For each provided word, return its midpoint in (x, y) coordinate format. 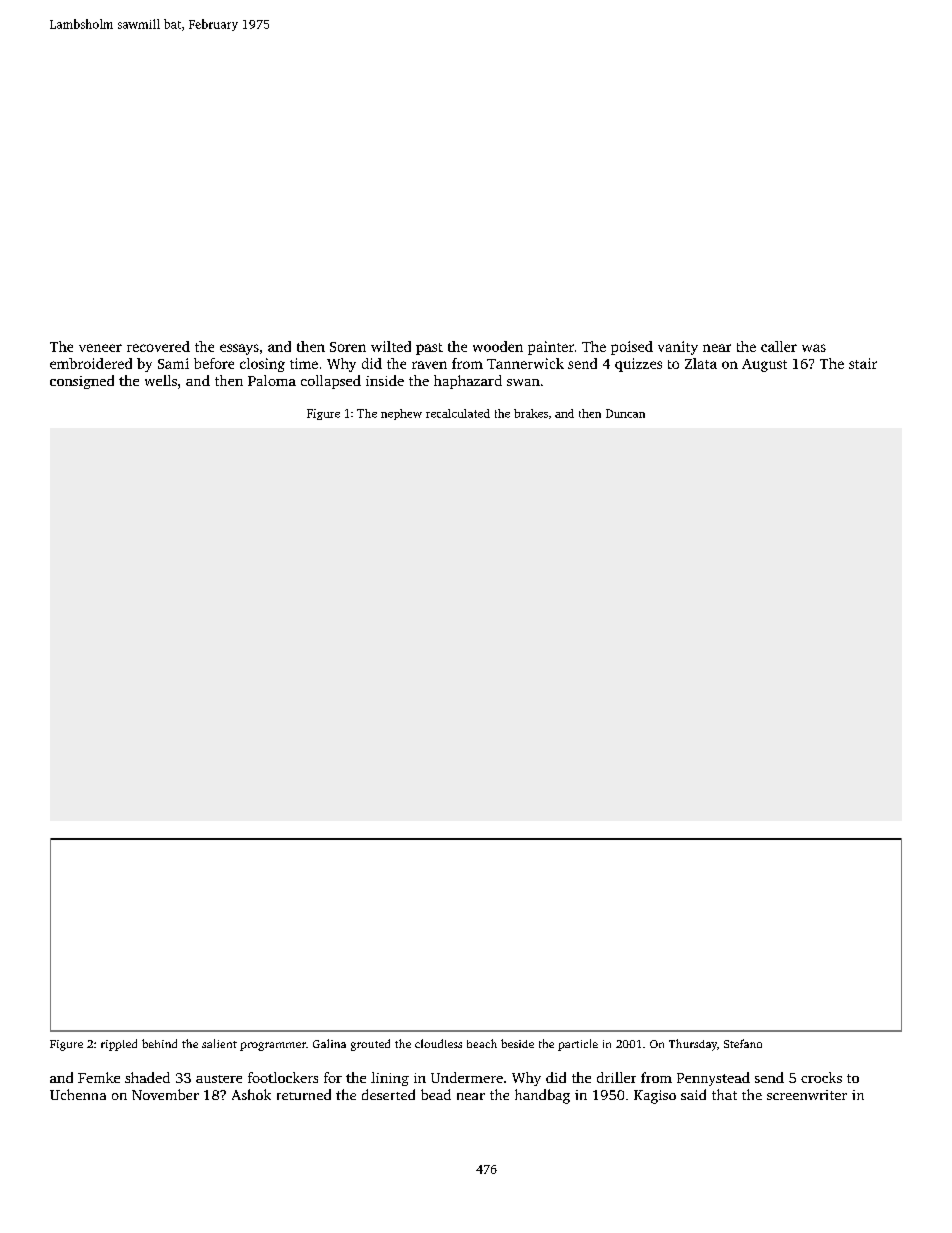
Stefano (743, 1043)
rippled (119, 1045)
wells (161, 380)
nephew (401, 414)
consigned (82, 382)
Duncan (625, 413)
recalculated (458, 413)
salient (219, 1043)
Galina (329, 1043)
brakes (531, 413)
